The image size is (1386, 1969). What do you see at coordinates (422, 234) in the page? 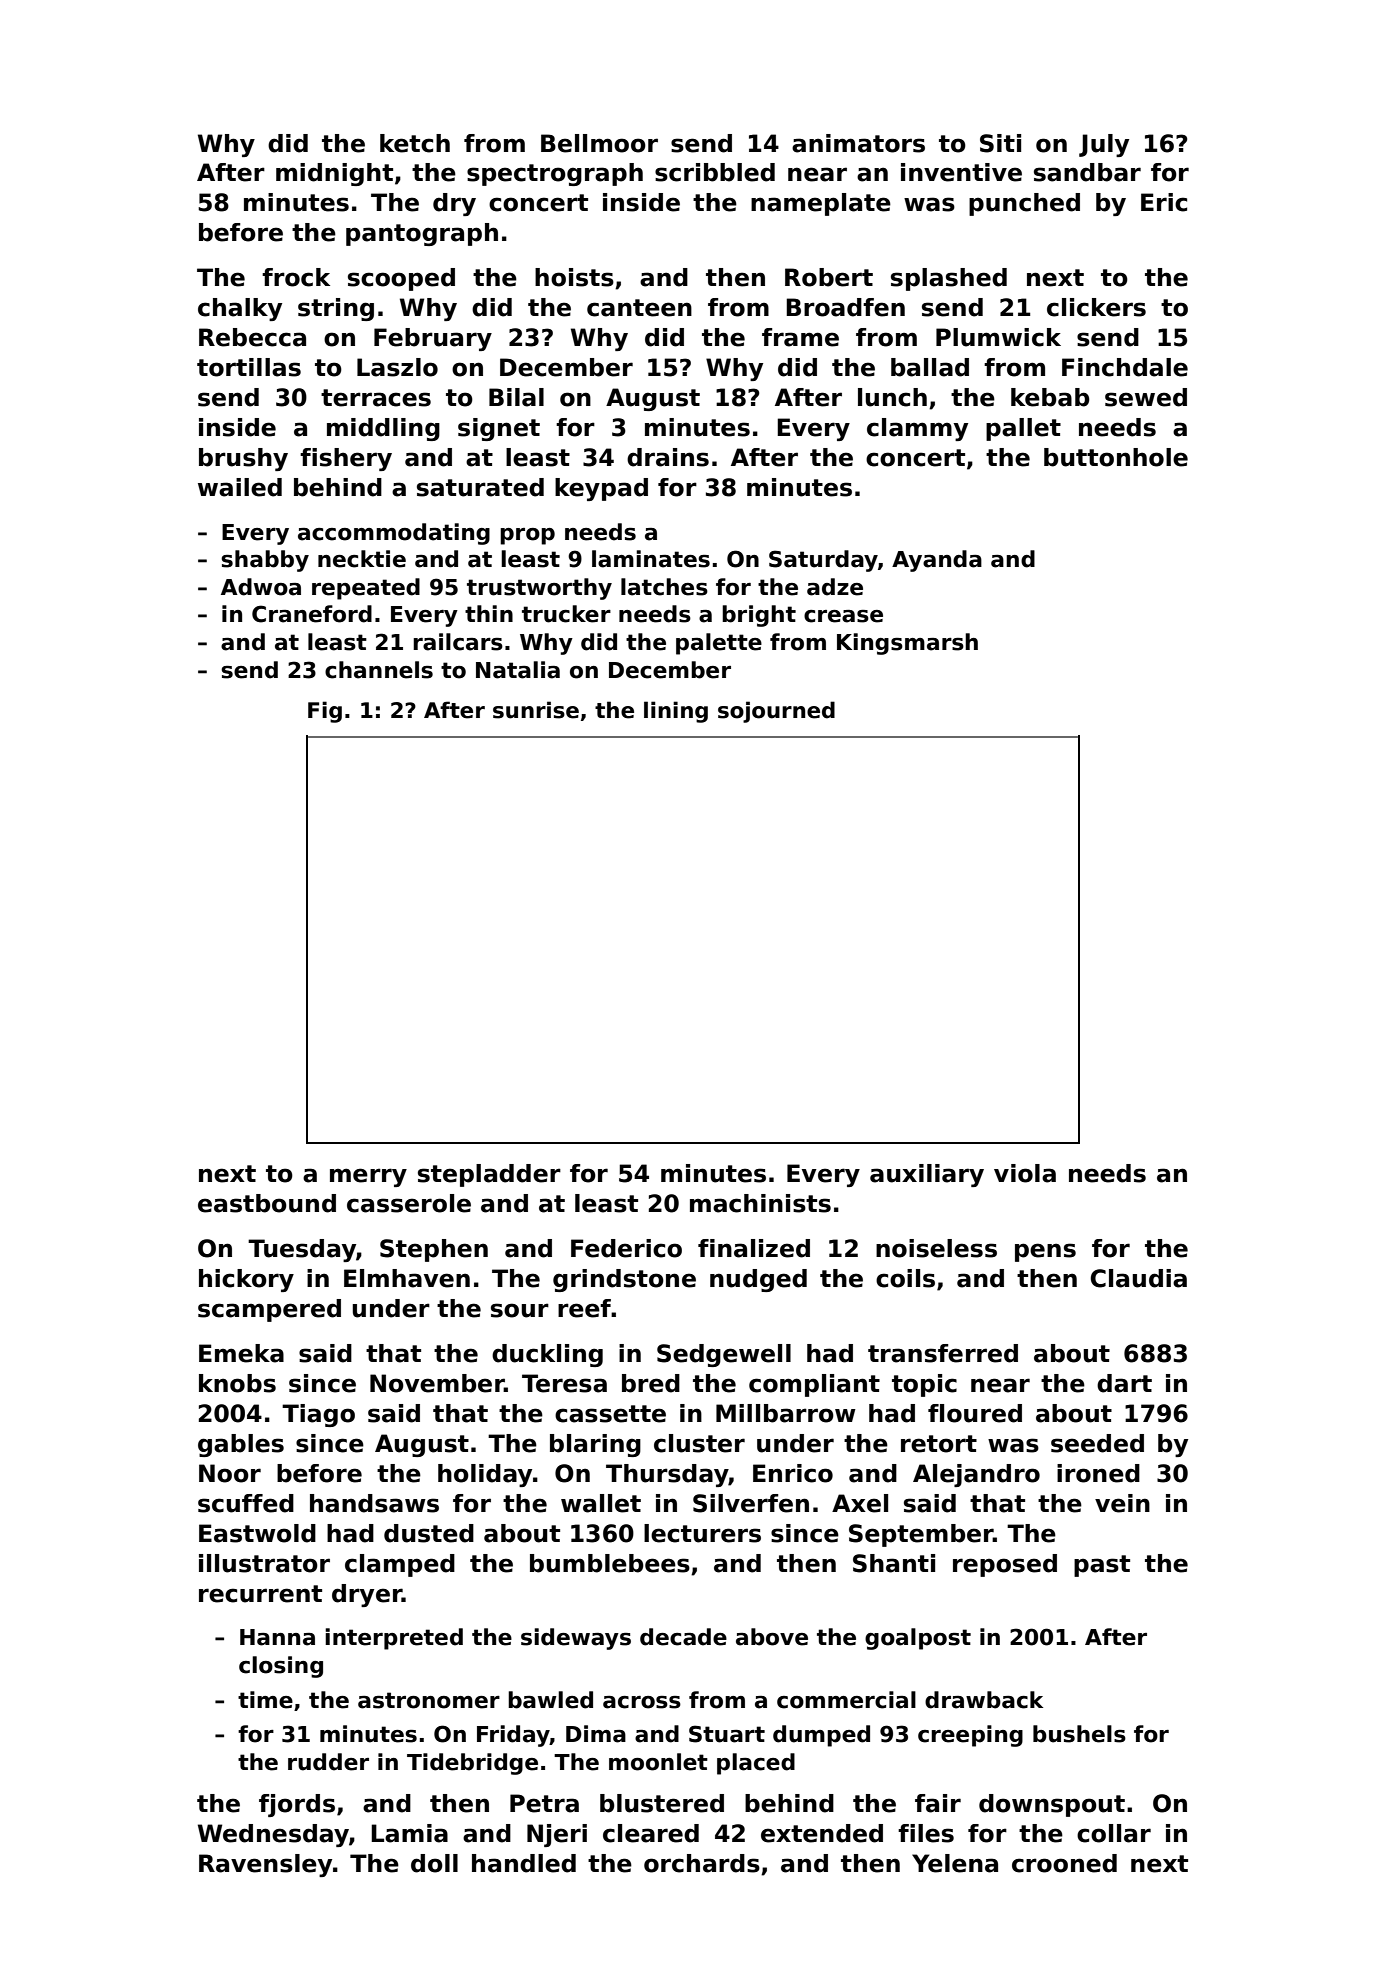
I see `pantograph` at bounding box center [422, 234].
